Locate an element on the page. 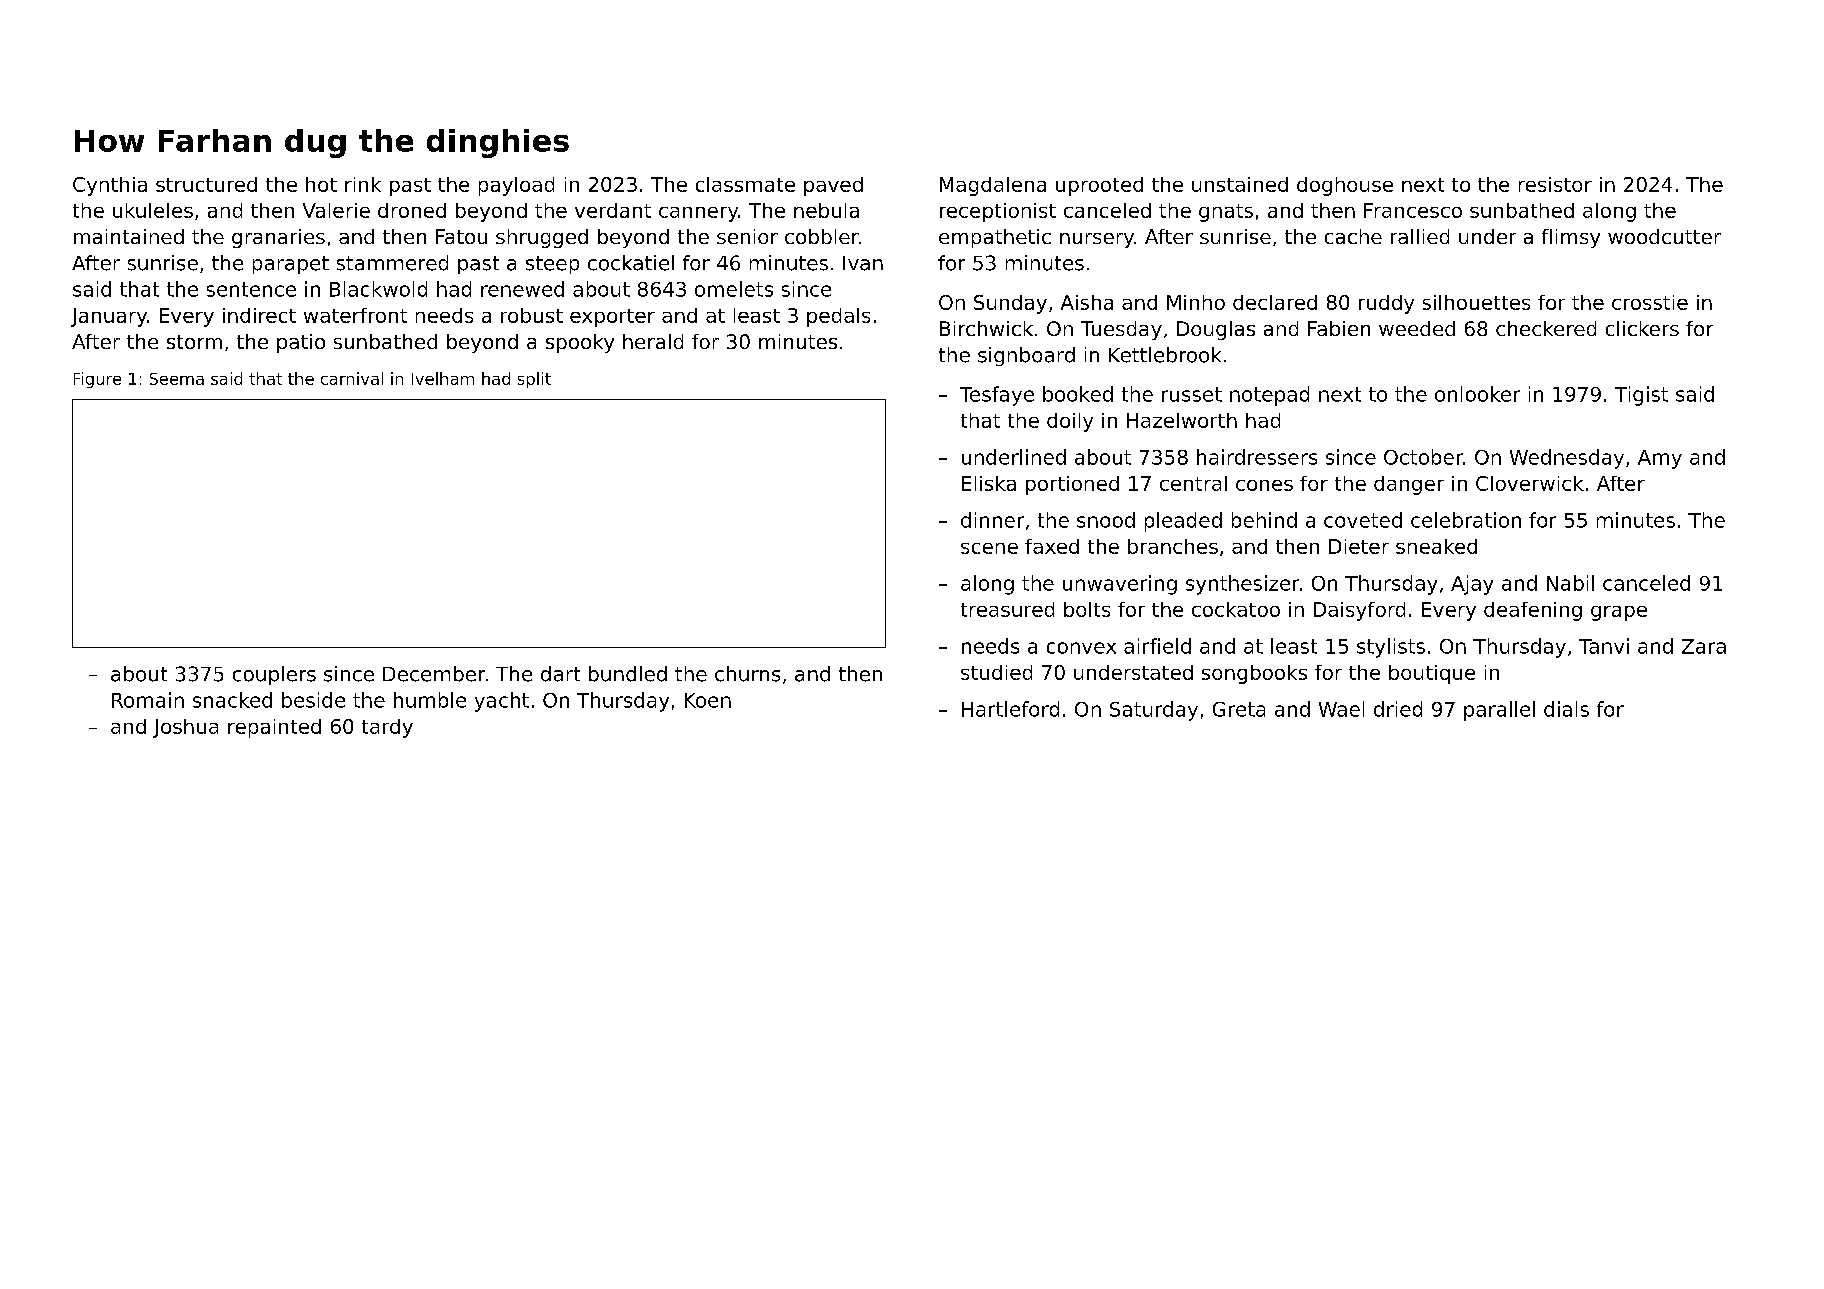 Image resolution: width=1824 pixels, height=1289 pixels. dinner is located at coordinates (992, 520).
